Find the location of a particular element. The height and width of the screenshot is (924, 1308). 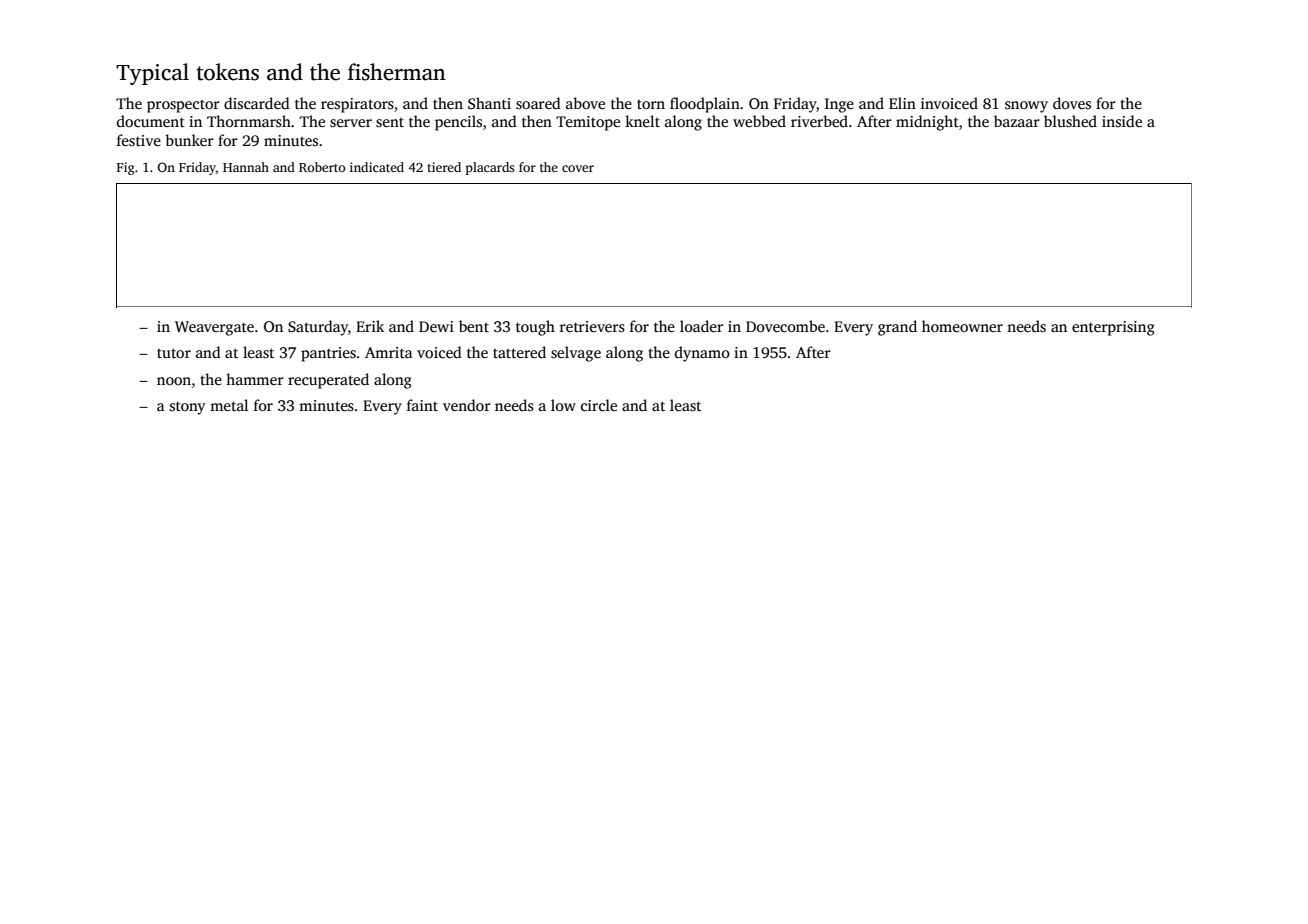

Inge is located at coordinates (839, 105).
